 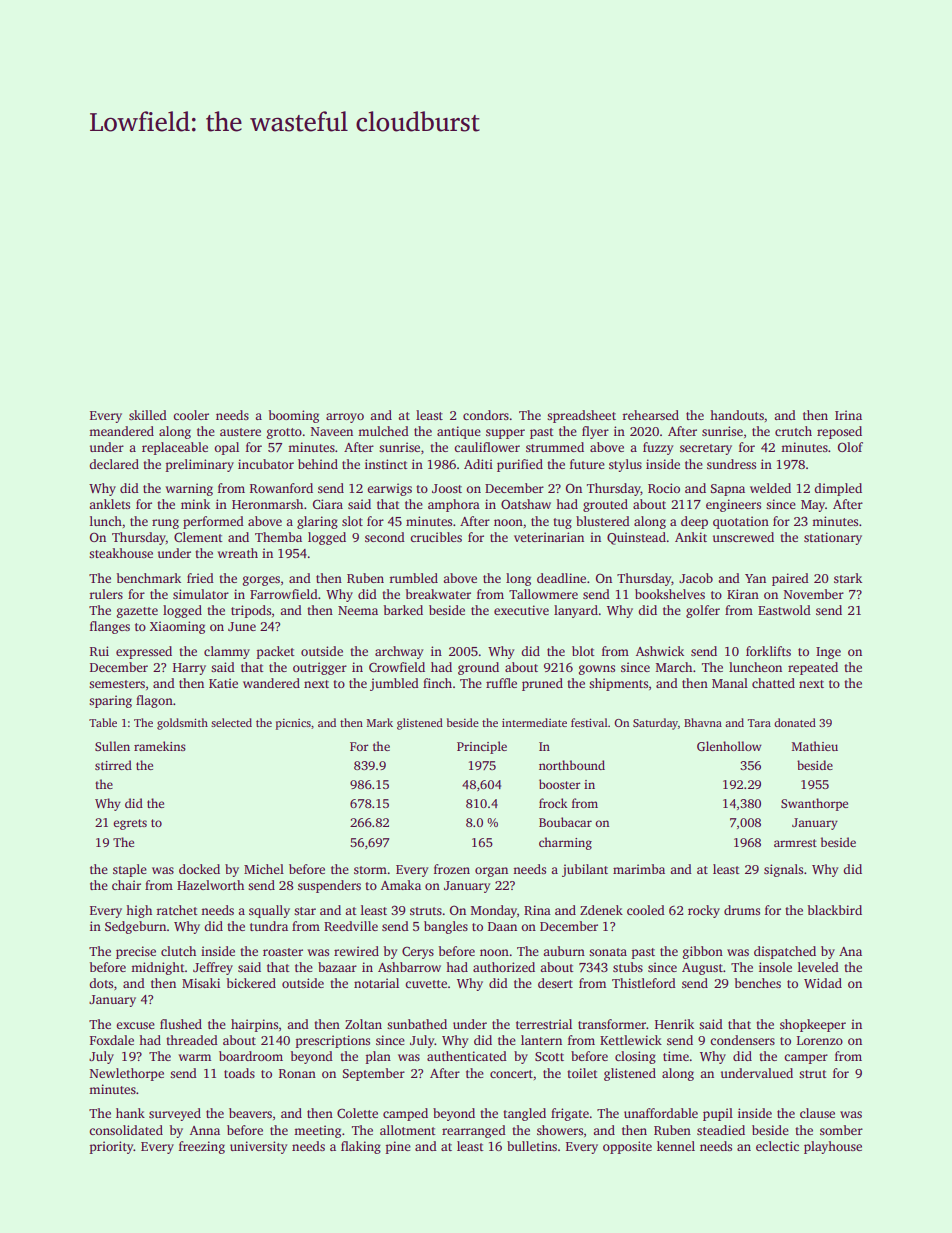 I want to click on dimpled, so click(x=838, y=489).
